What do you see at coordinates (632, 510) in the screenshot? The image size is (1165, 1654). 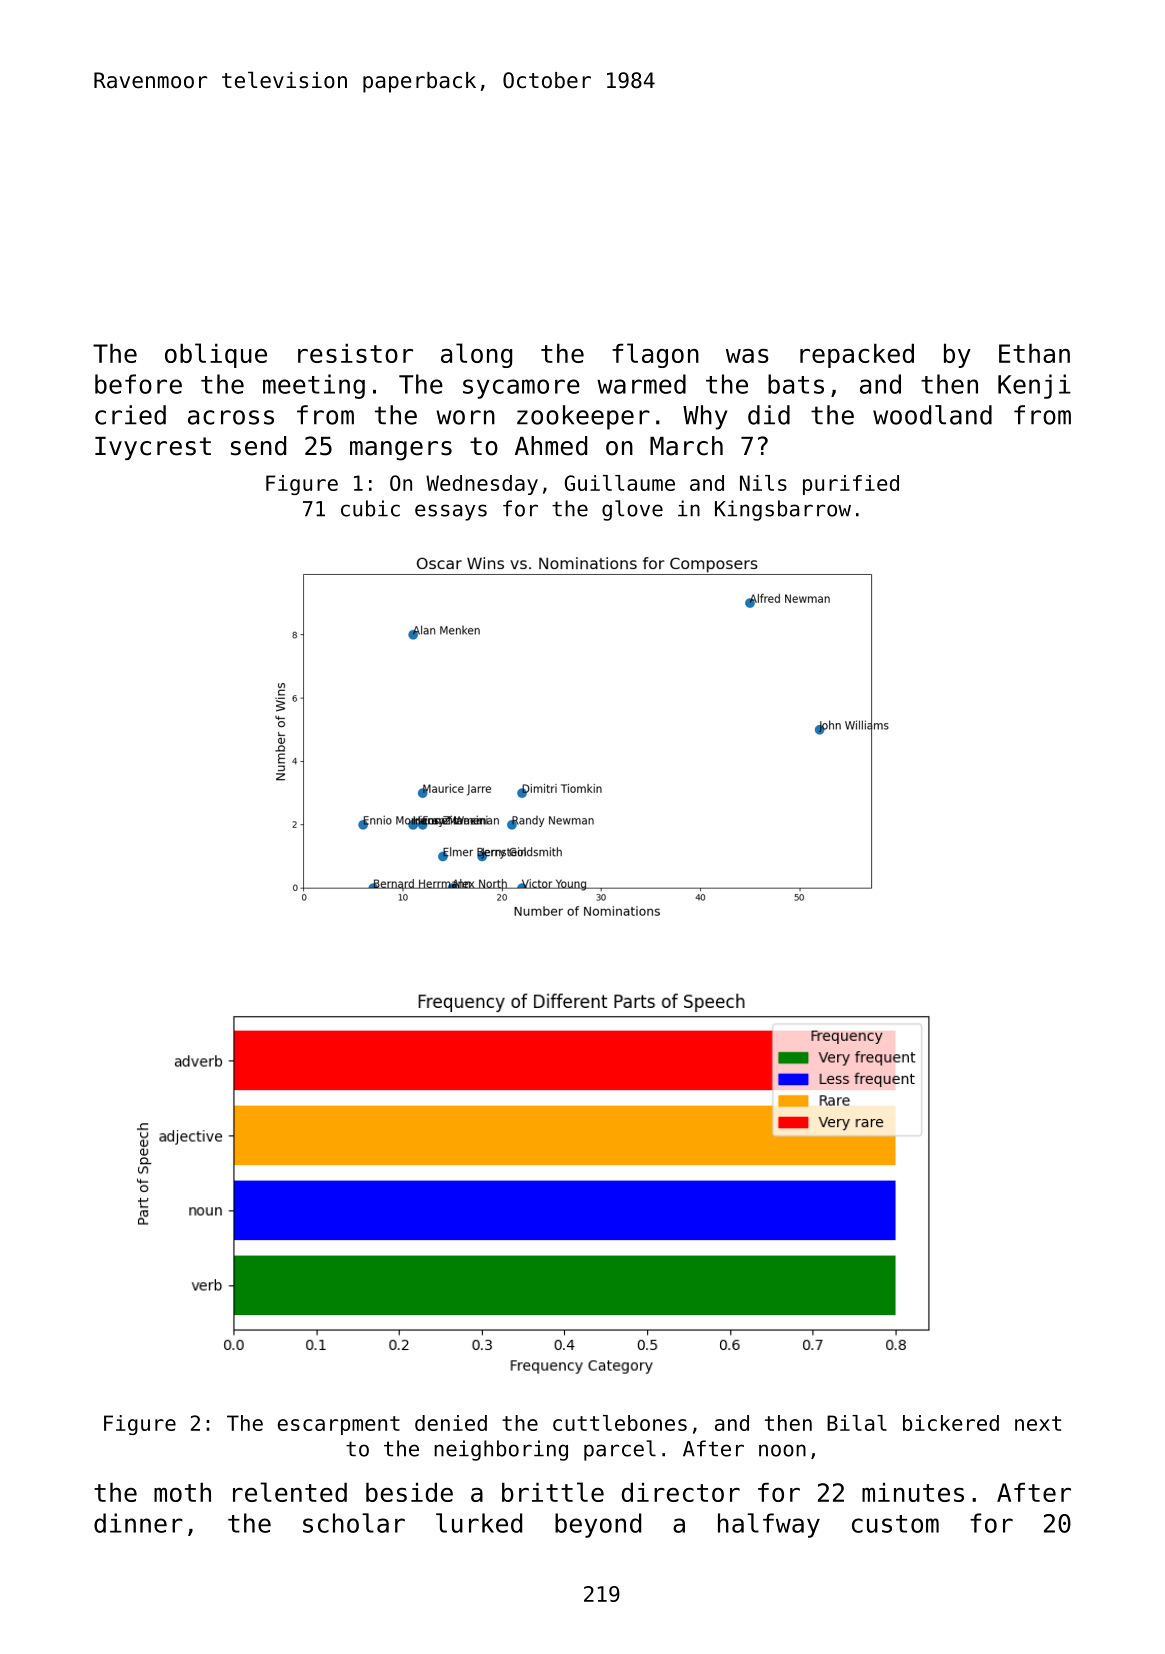 I see `glove` at bounding box center [632, 510].
